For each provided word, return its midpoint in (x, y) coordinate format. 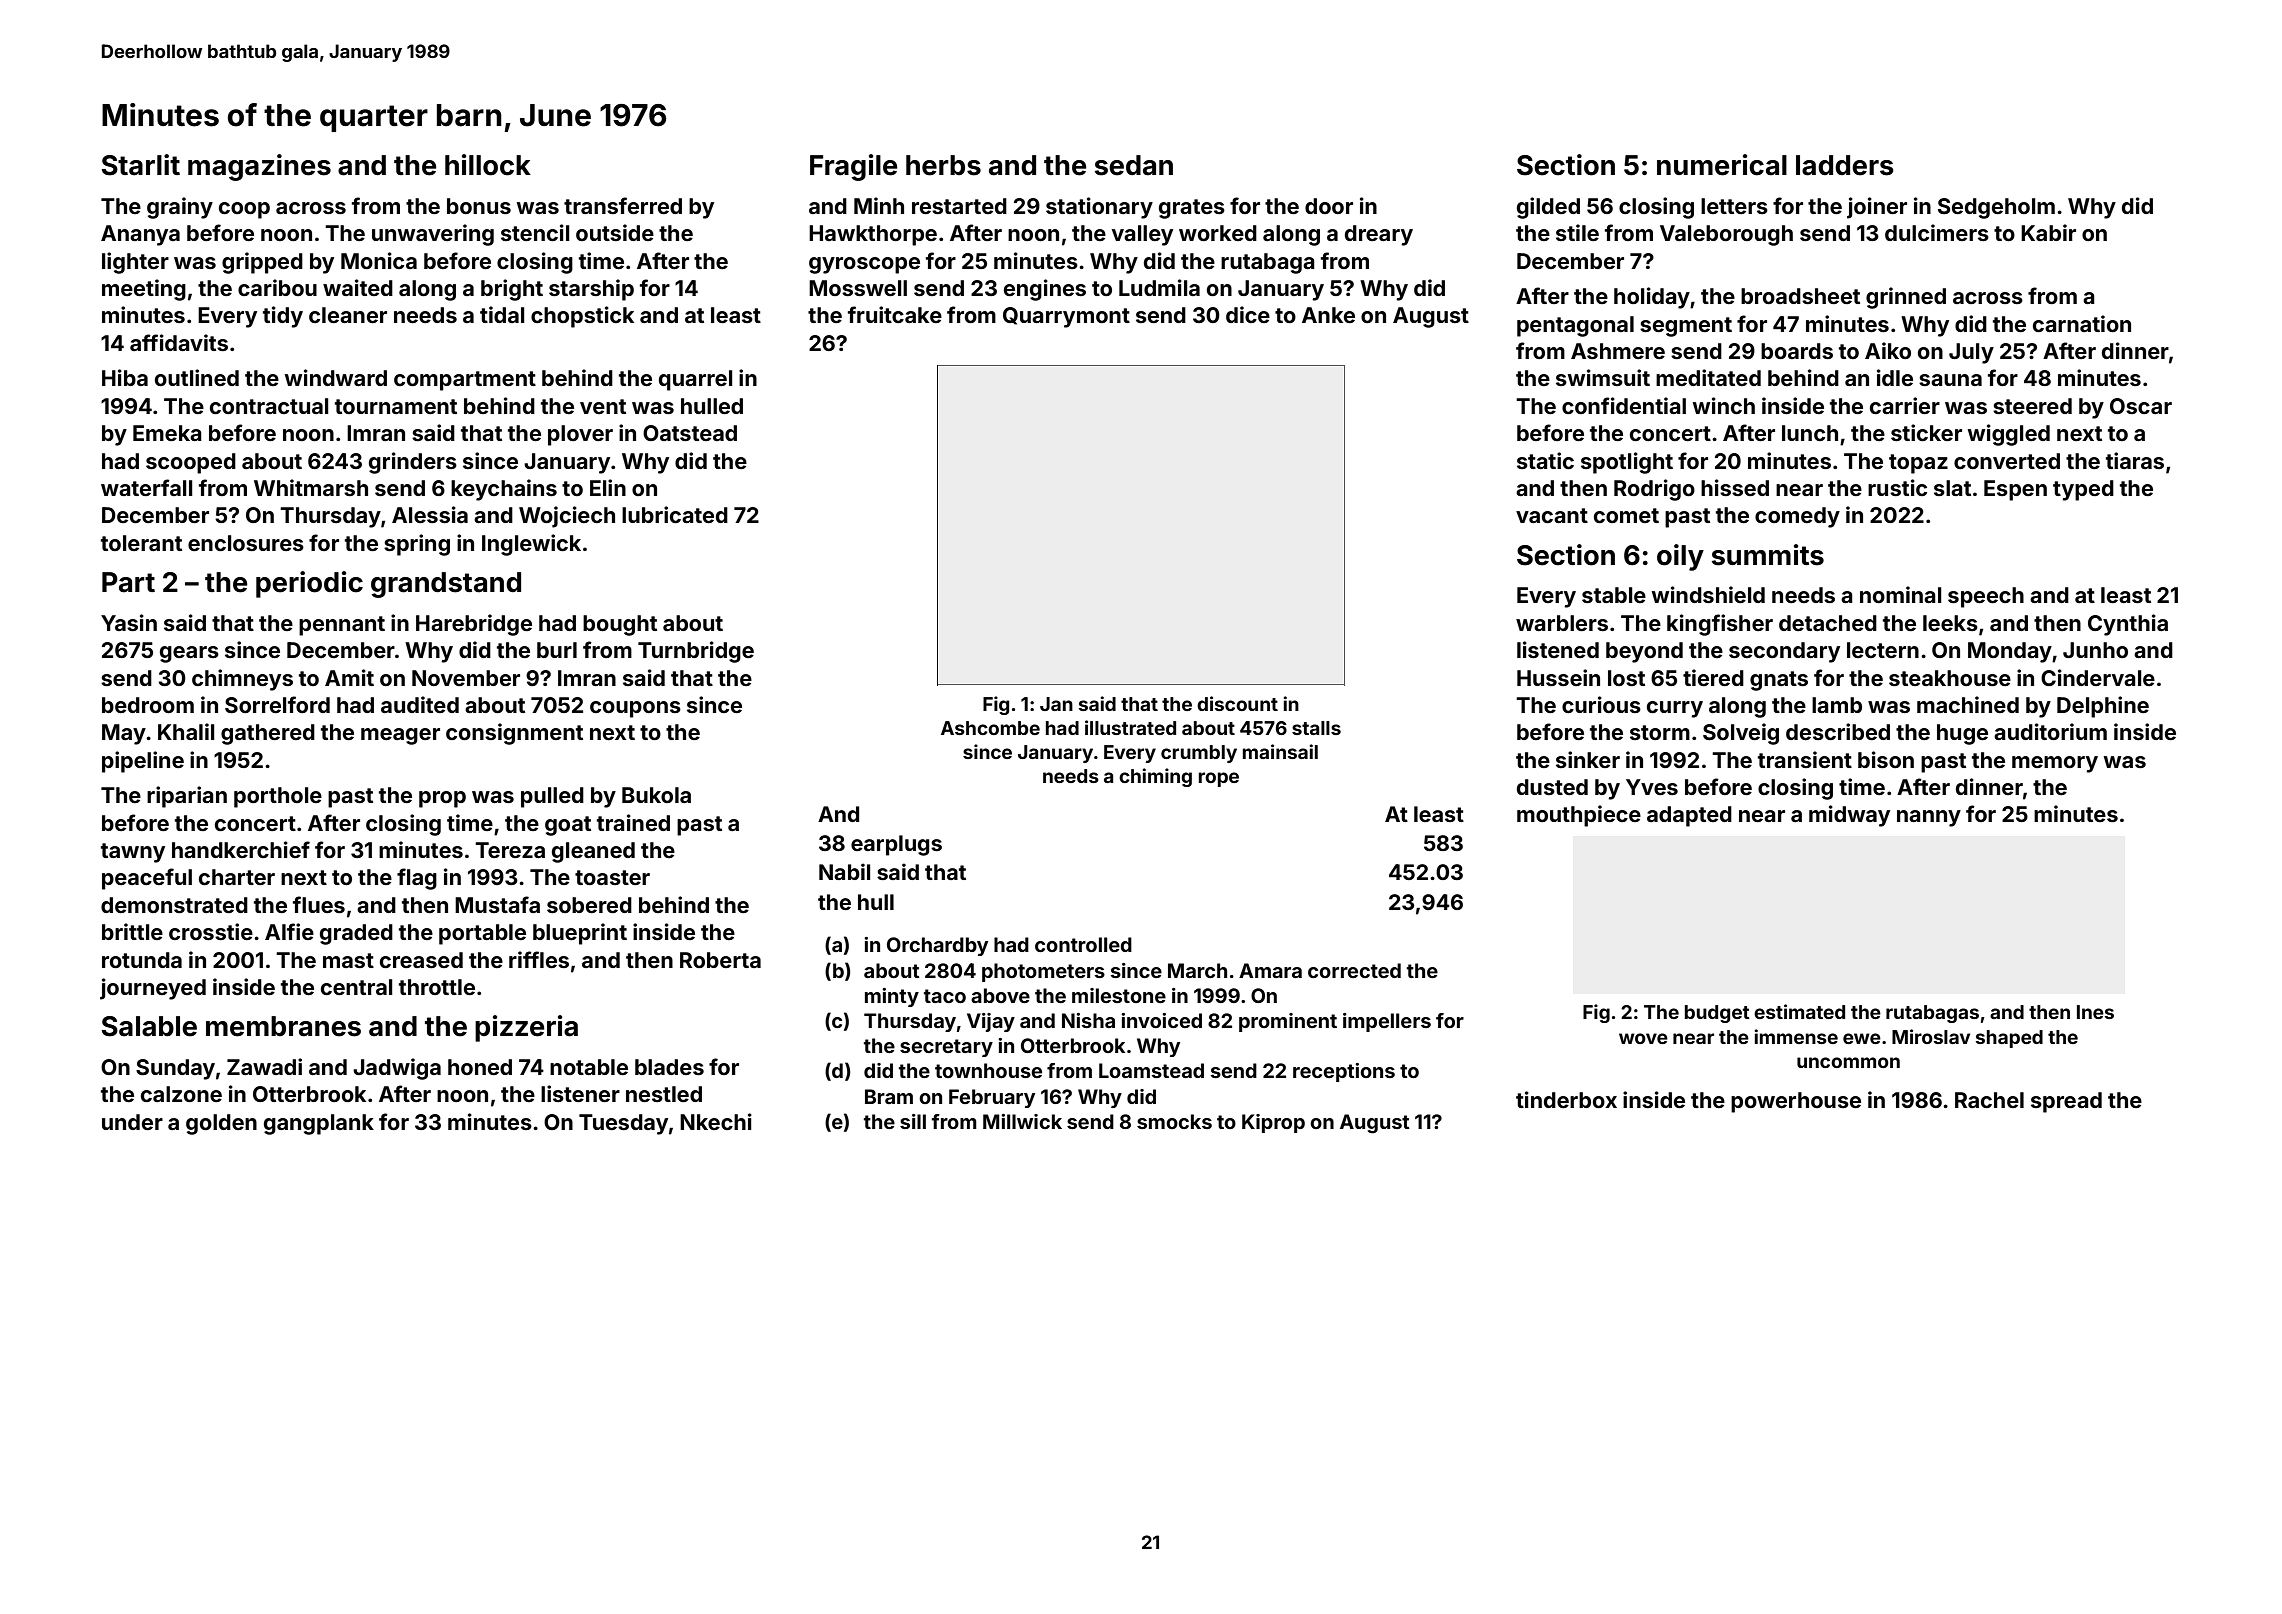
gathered (268, 734)
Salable (149, 1026)
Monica (379, 260)
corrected (1354, 970)
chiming (1155, 777)
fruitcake (895, 314)
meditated (1708, 377)
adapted (1689, 816)
